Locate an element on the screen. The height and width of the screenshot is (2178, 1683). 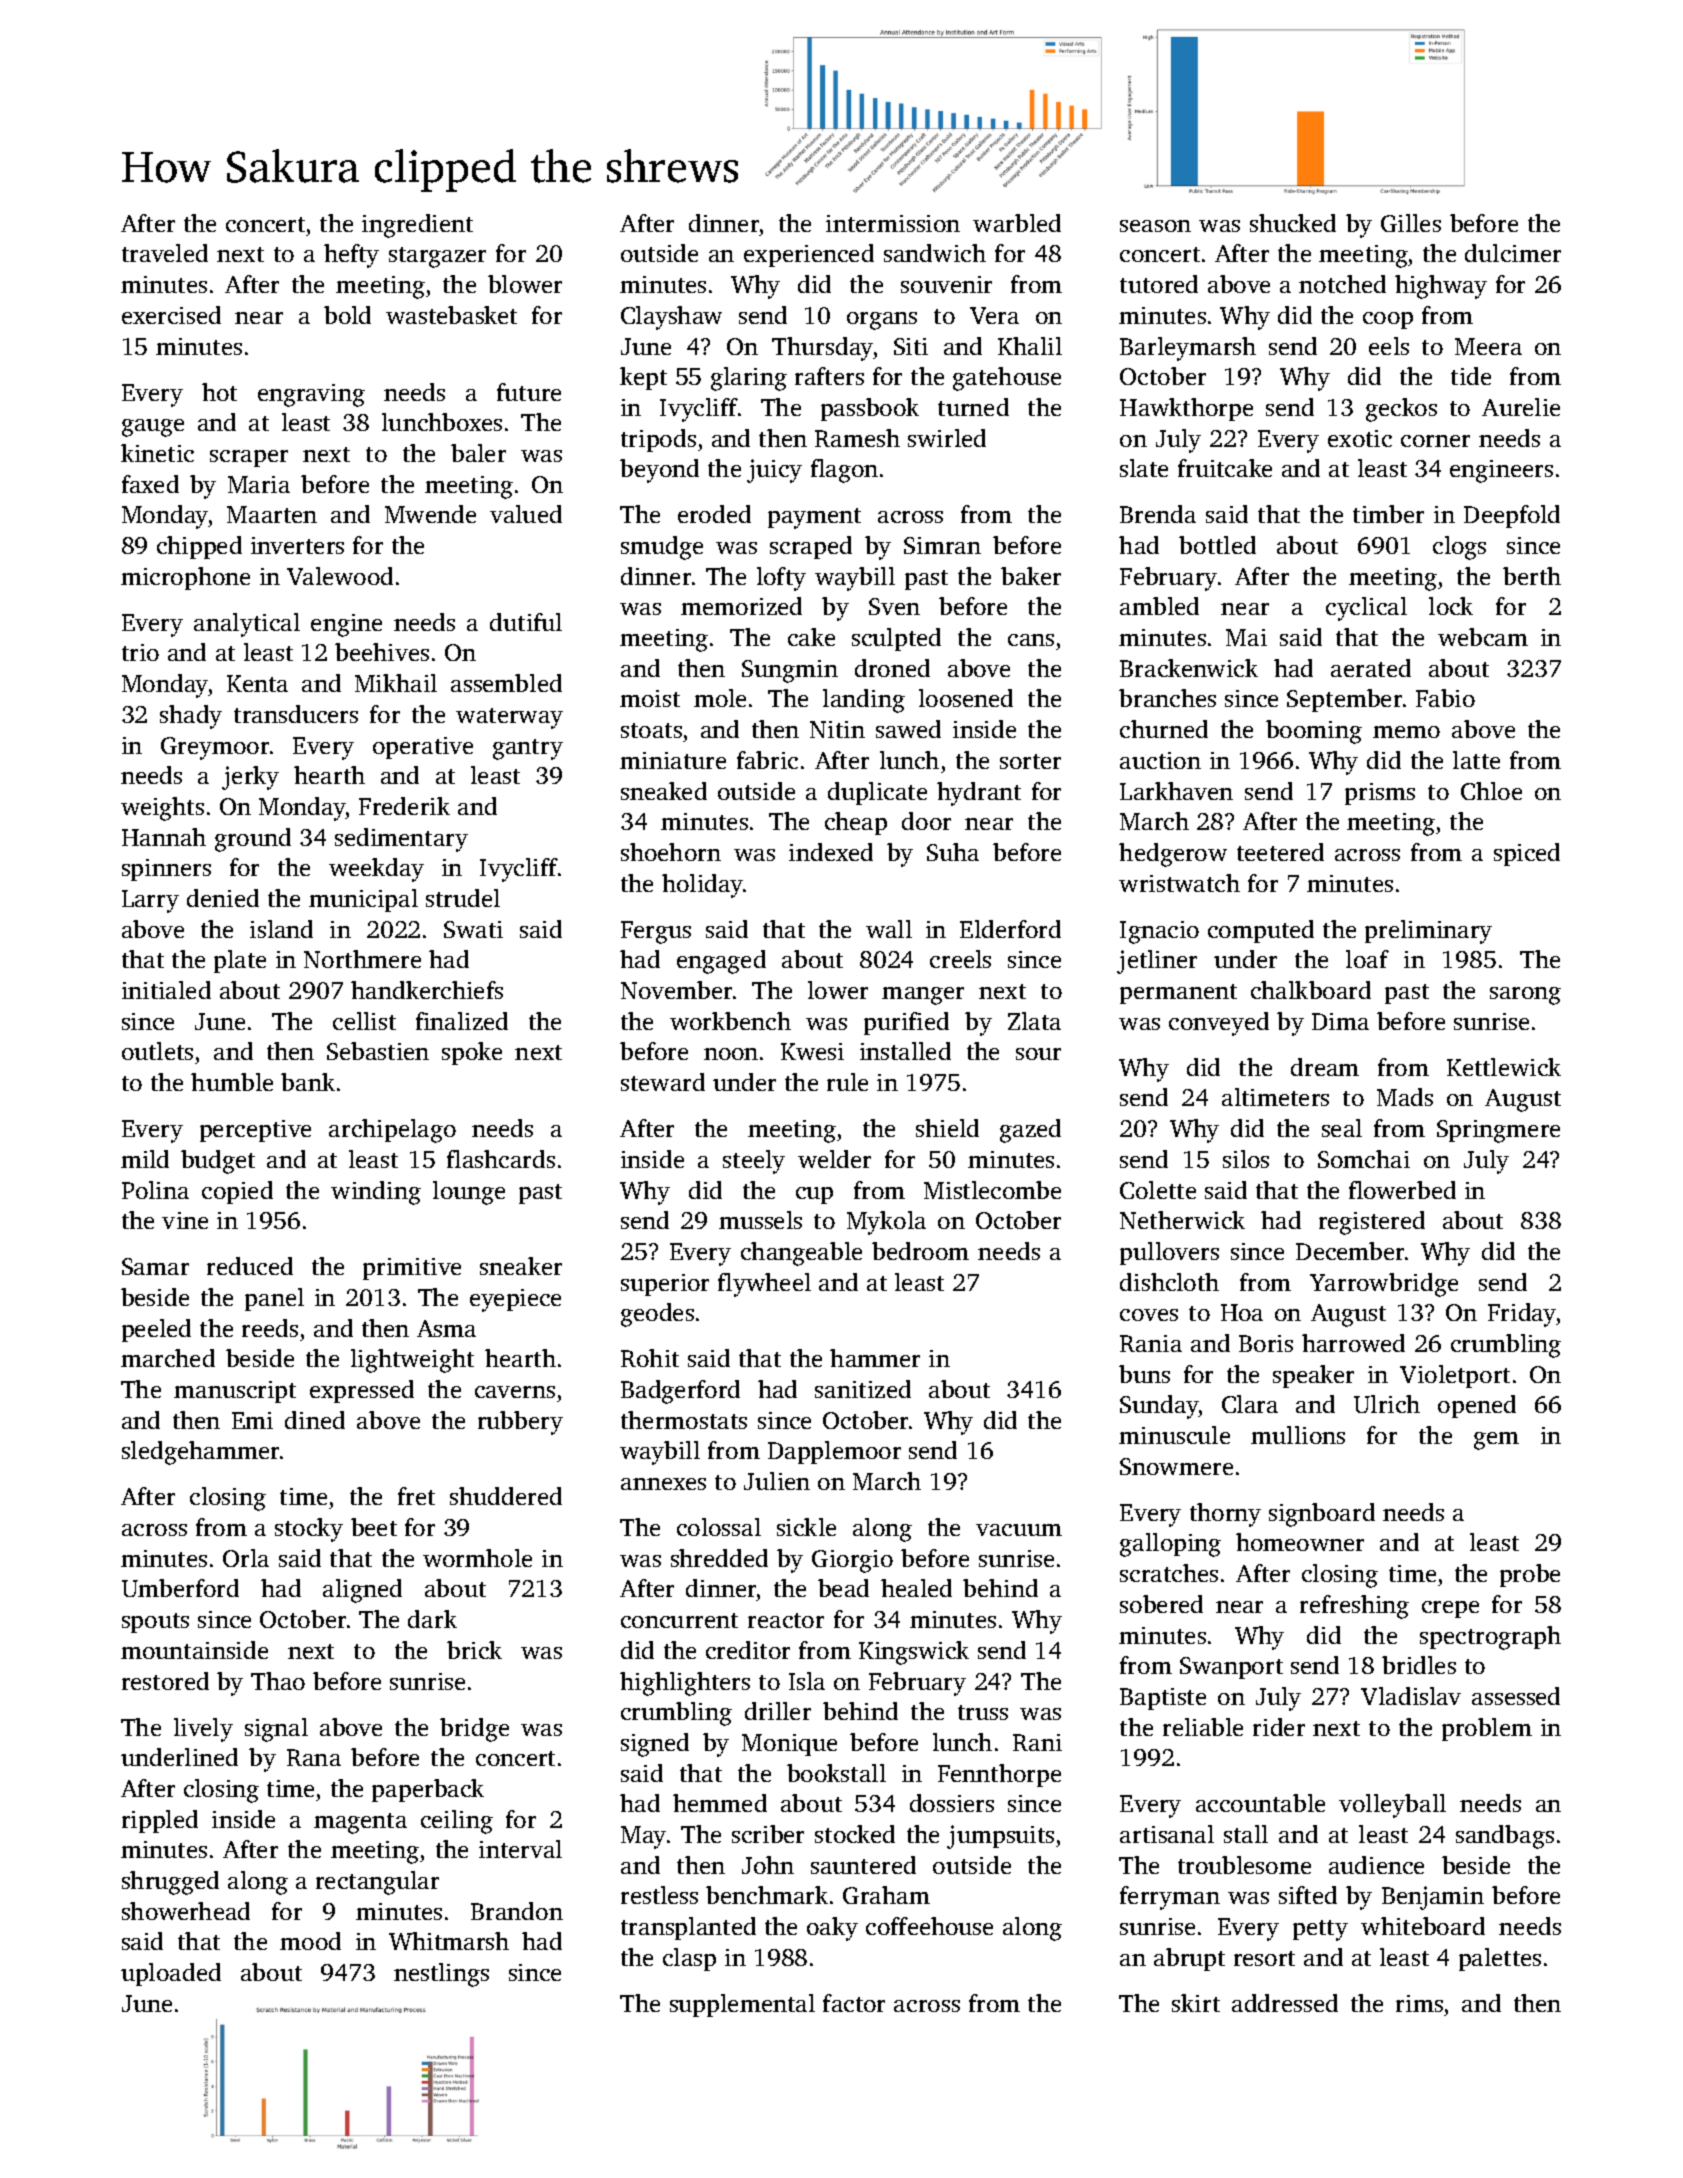
Springmere is located at coordinates (1498, 1131).
